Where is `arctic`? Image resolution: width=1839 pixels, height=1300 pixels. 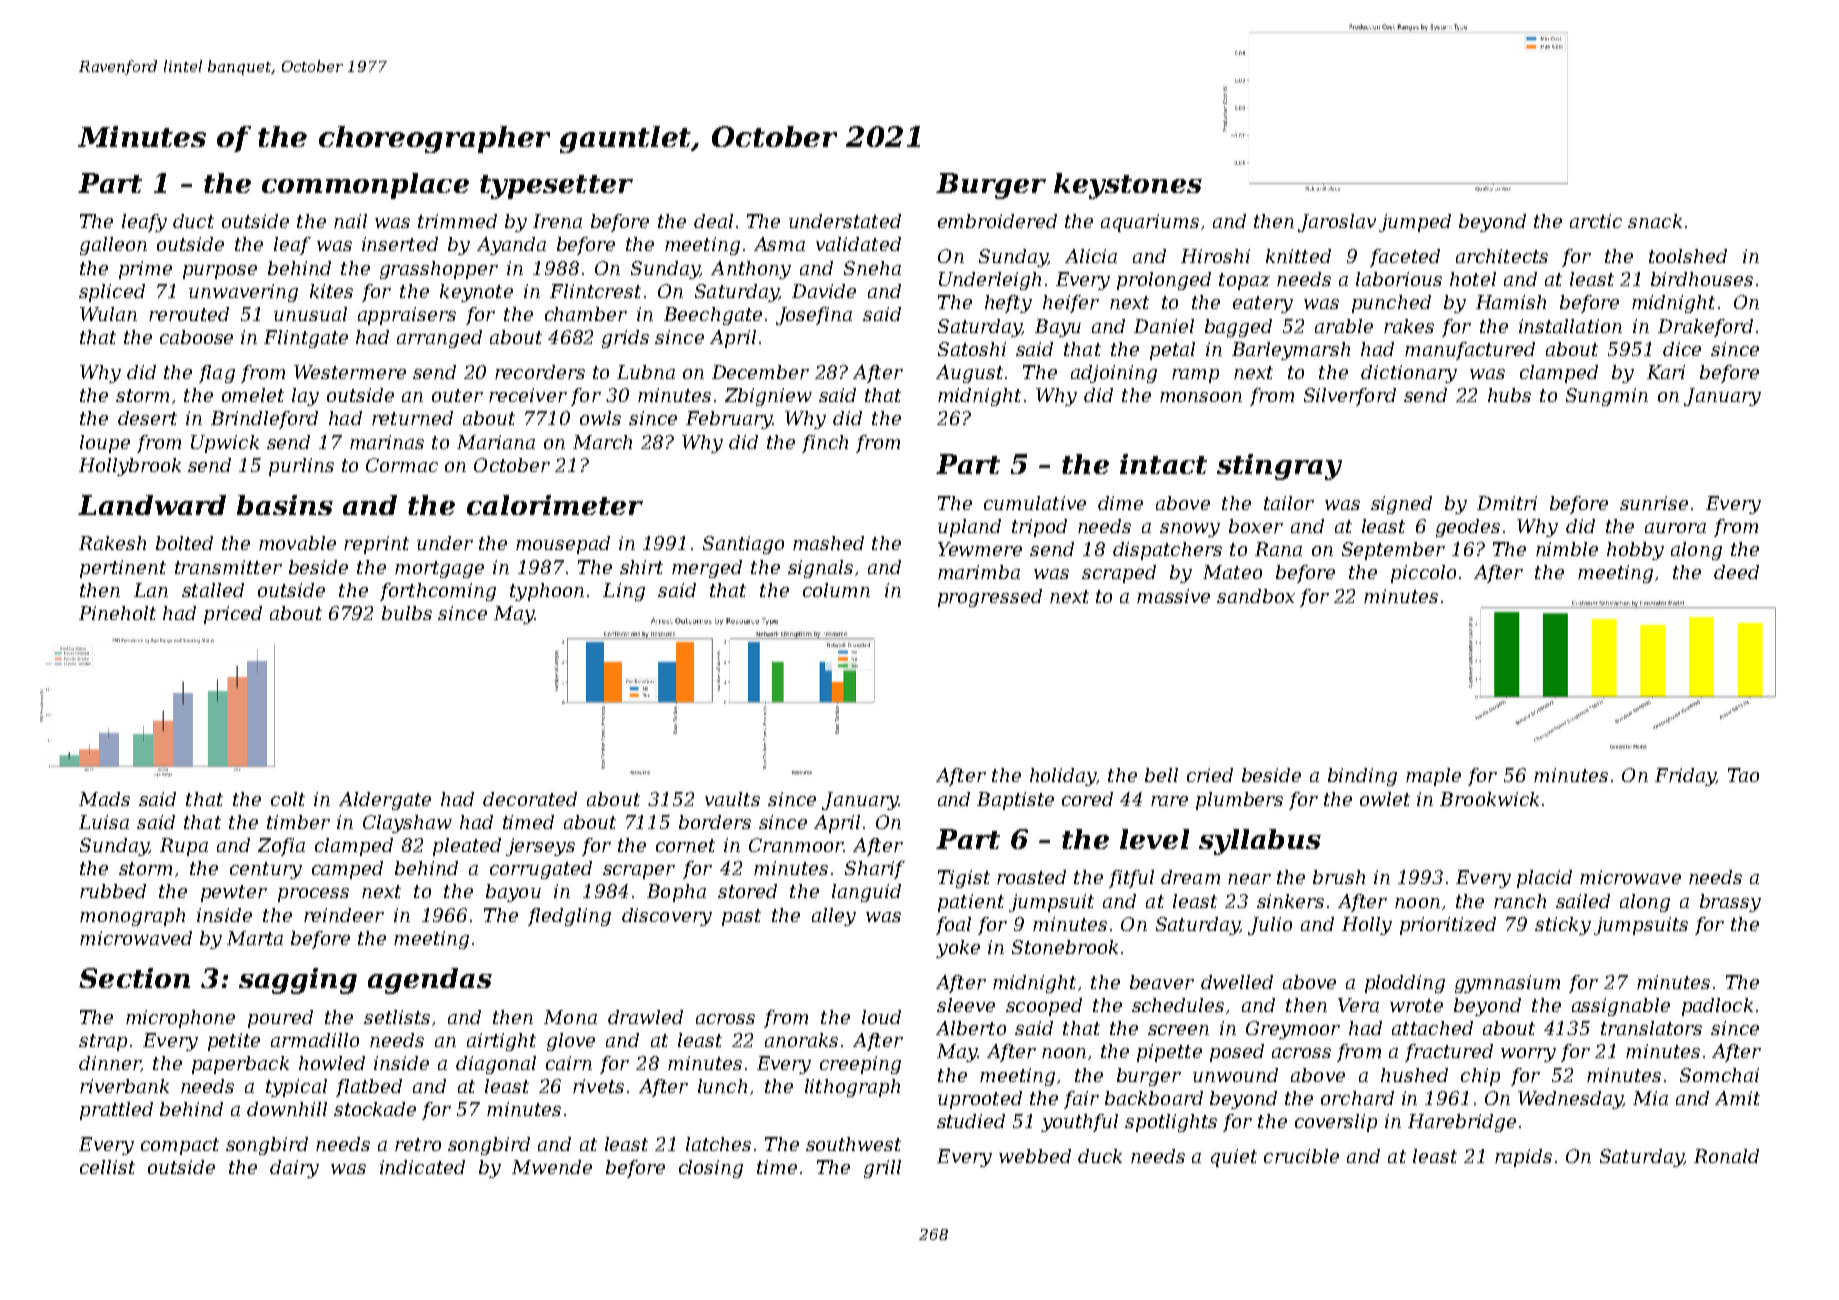
arctic is located at coordinates (1596, 221).
